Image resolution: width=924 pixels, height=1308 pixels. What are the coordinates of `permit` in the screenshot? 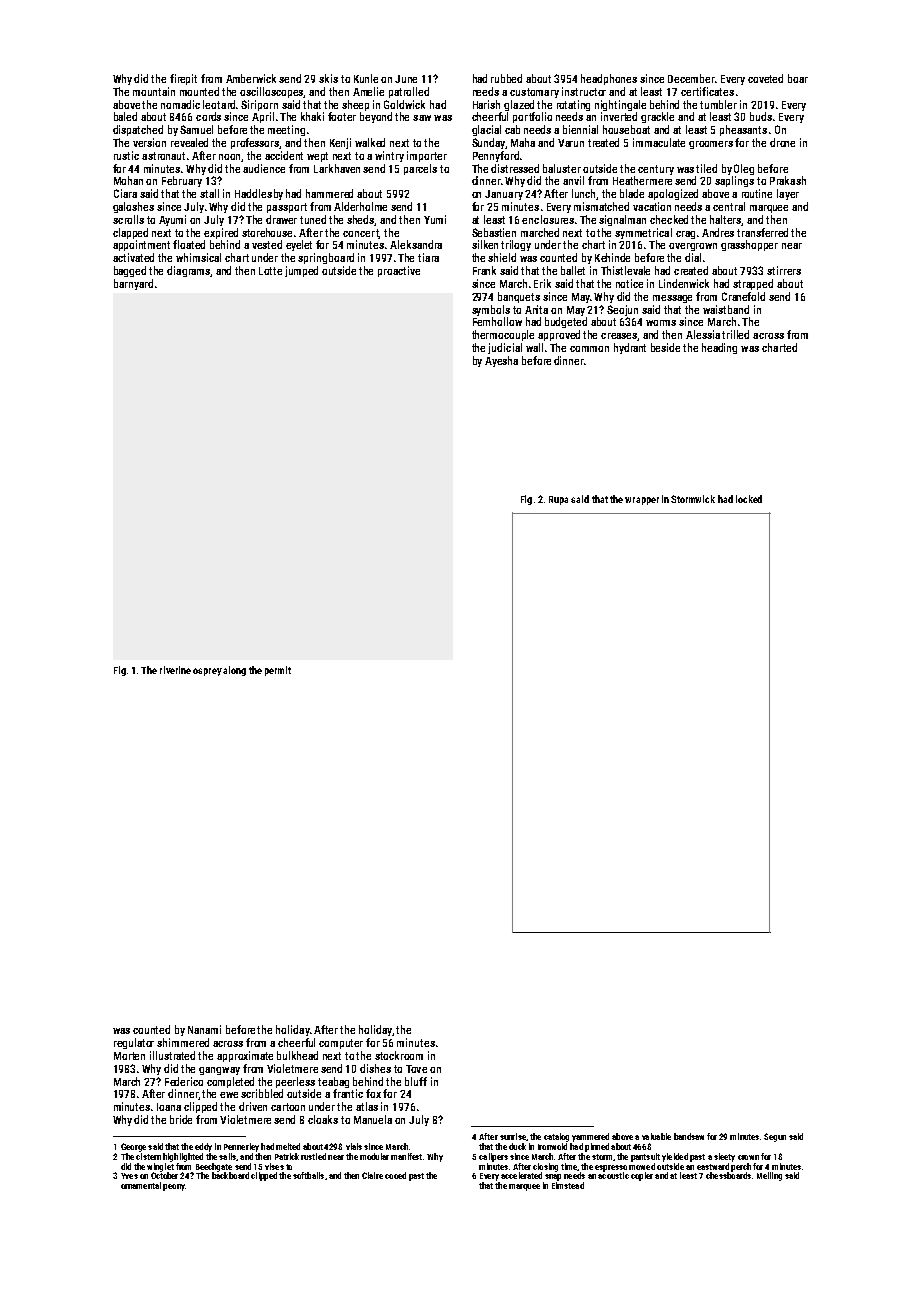 It's located at (278, 671).
